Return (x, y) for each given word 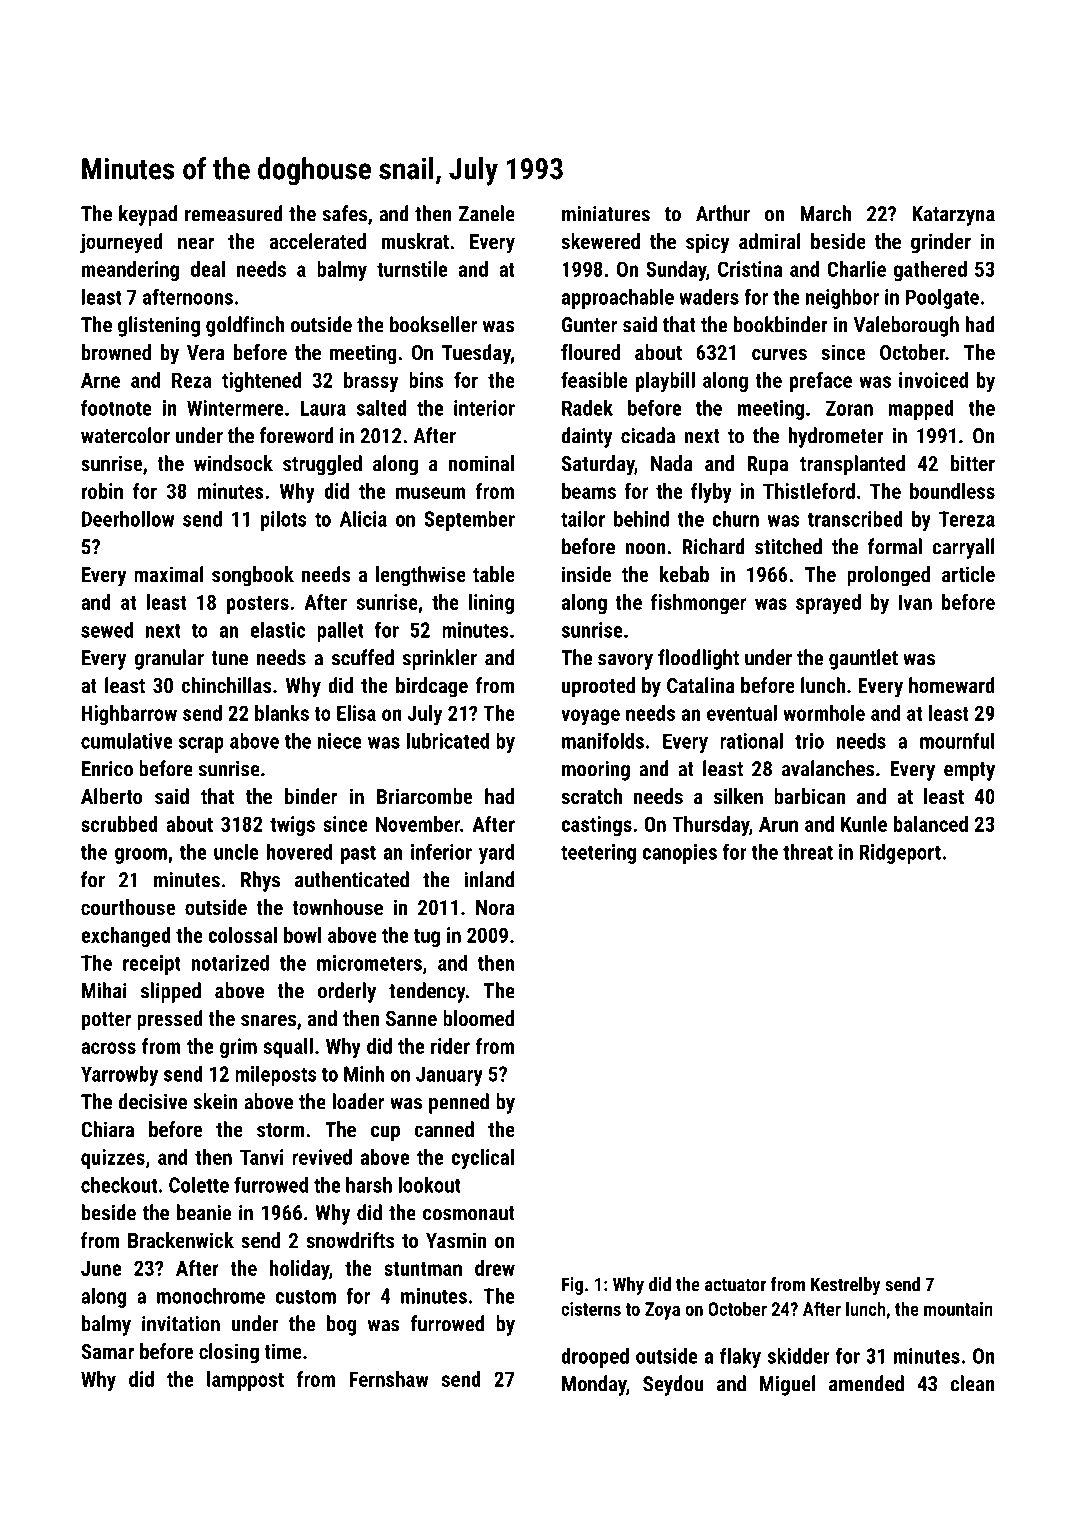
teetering (598, 854)
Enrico (107, 769)
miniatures (606, 214)
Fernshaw (389, 1379)
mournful (957, 740)
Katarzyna (953, 216)
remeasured (234, 213)
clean (972, 1383)
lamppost (245, 1381)
